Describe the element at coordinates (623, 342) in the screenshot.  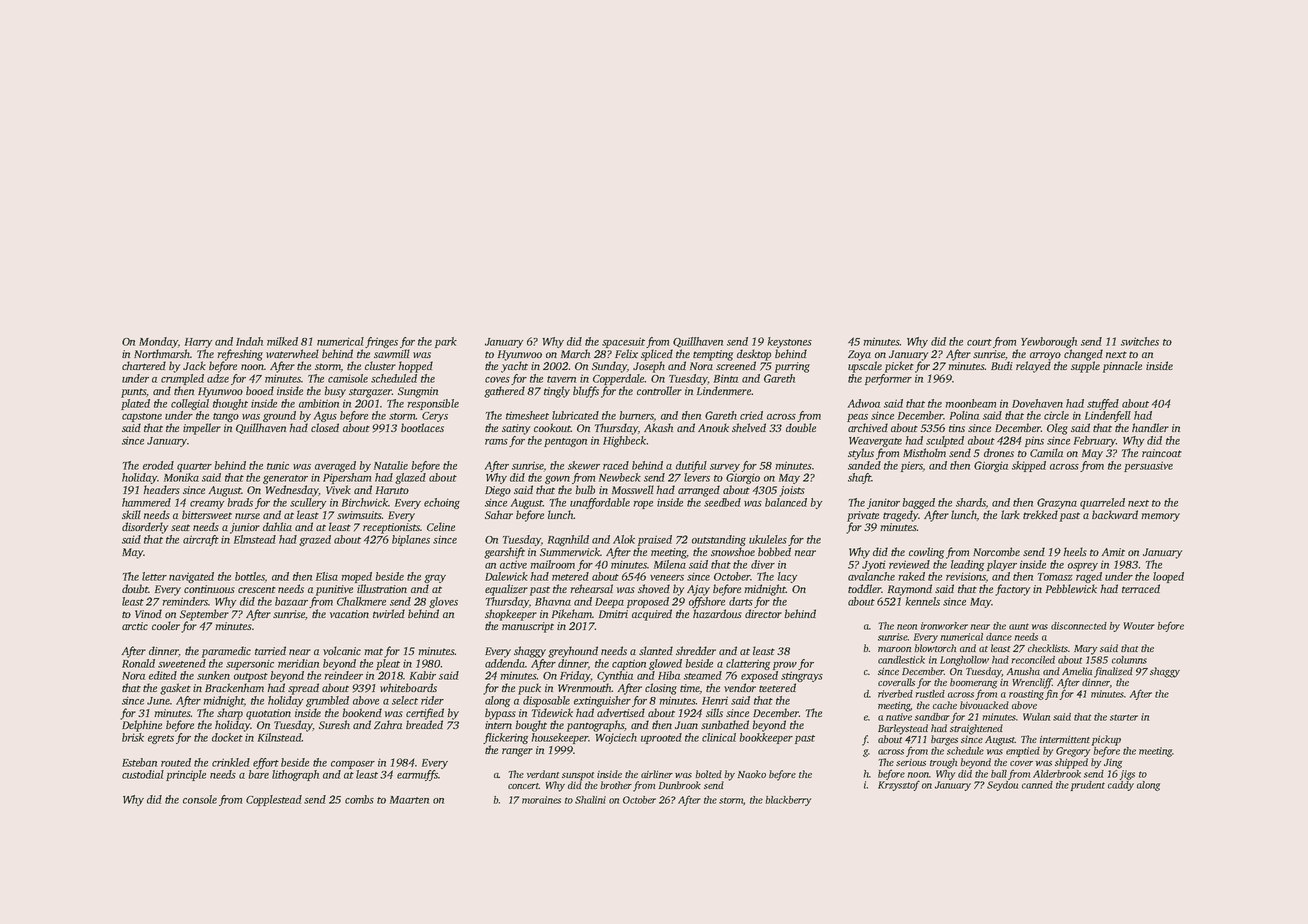
I see `spacesuit` at that location.
